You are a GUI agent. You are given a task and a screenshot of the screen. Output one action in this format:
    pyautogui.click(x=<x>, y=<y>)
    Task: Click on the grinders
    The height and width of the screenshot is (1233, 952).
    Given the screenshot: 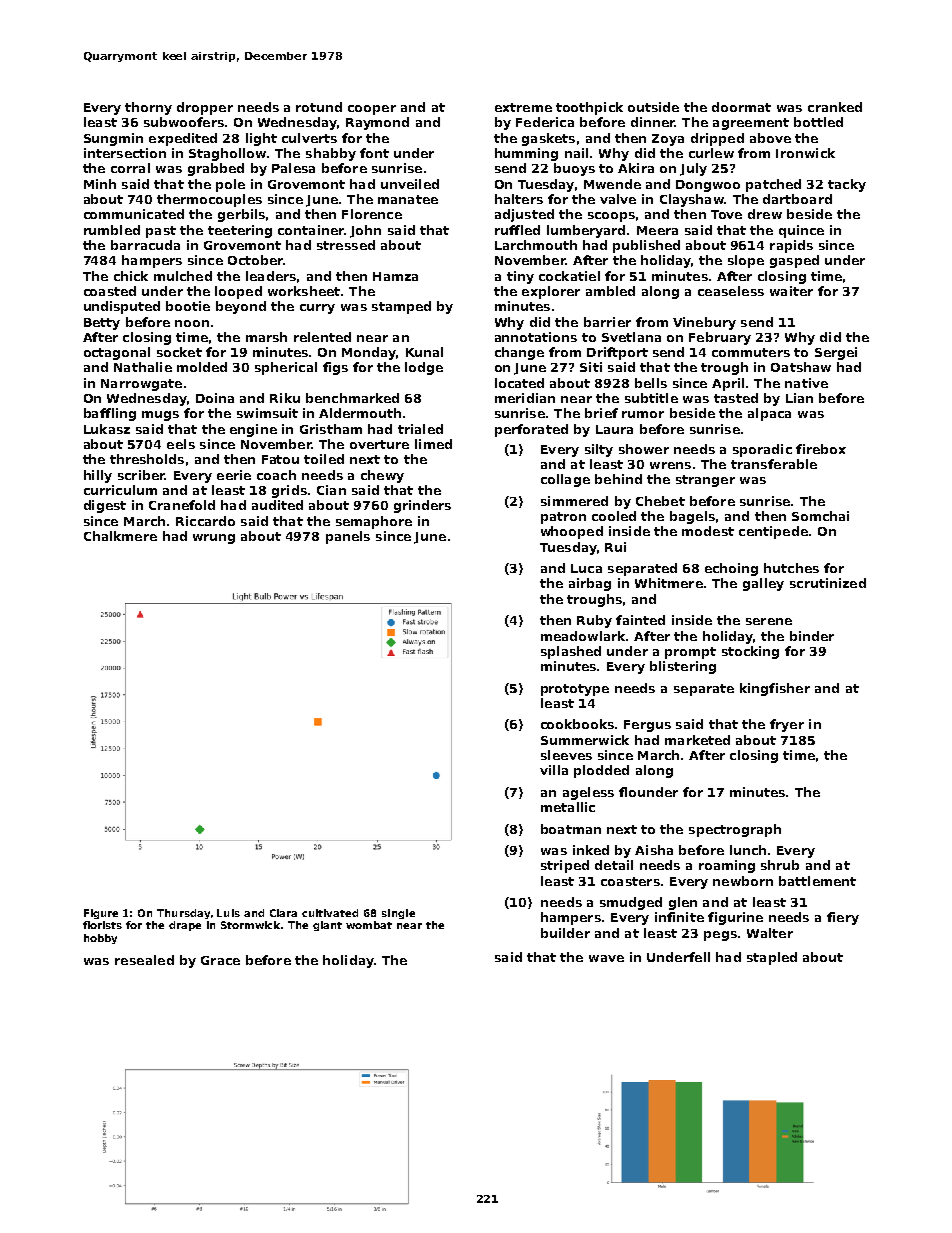 What is the action you would take?
    pyautogui.click(x=422, y=506)
